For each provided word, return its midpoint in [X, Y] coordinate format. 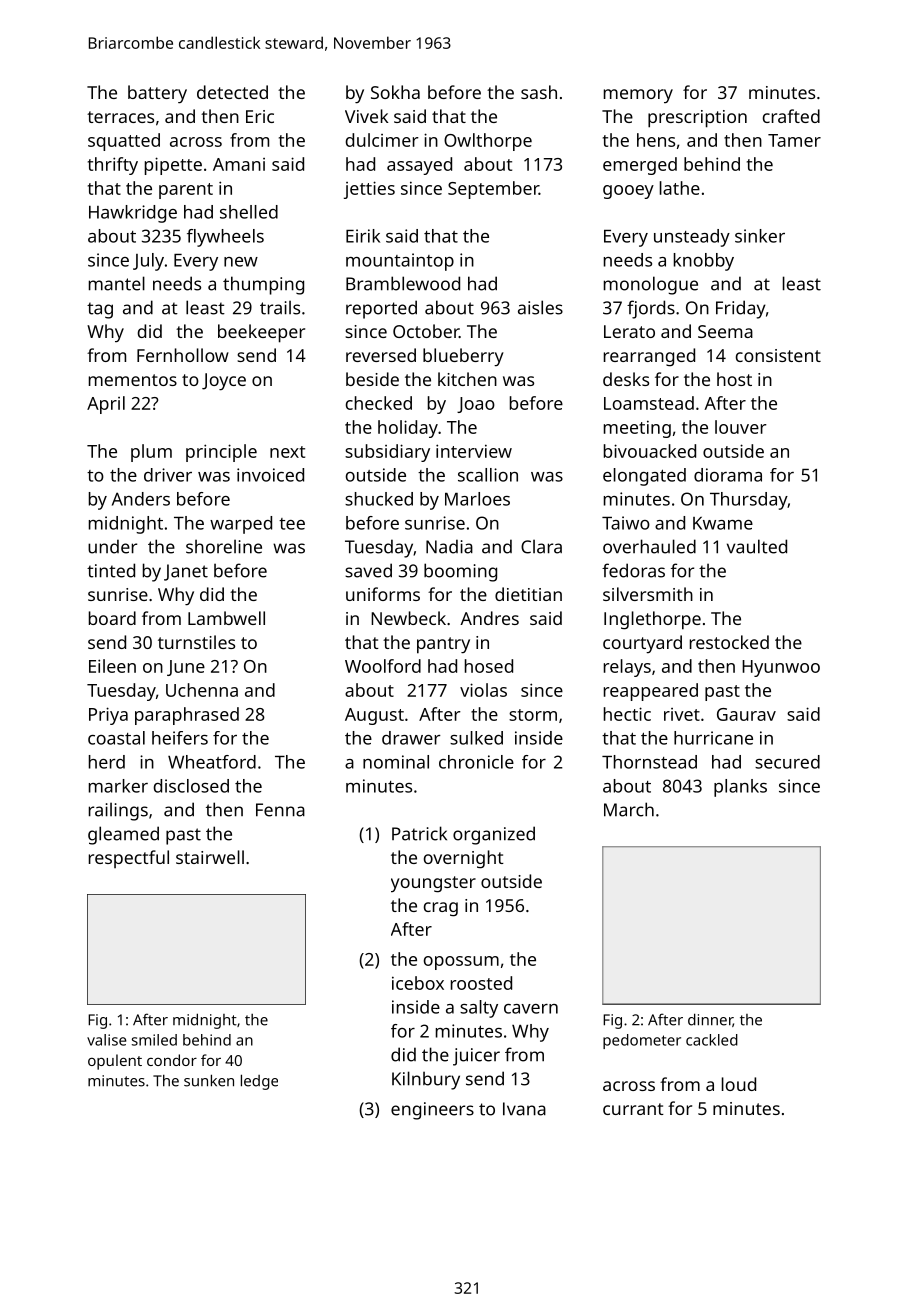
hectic [627, 714]
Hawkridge [133, 214]
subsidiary [387, 453]
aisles [540, 307]
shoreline [224, 546]
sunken [209, 1080]
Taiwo [626, 523]
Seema [725, 331]
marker [118, 786]
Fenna [280, 810]
